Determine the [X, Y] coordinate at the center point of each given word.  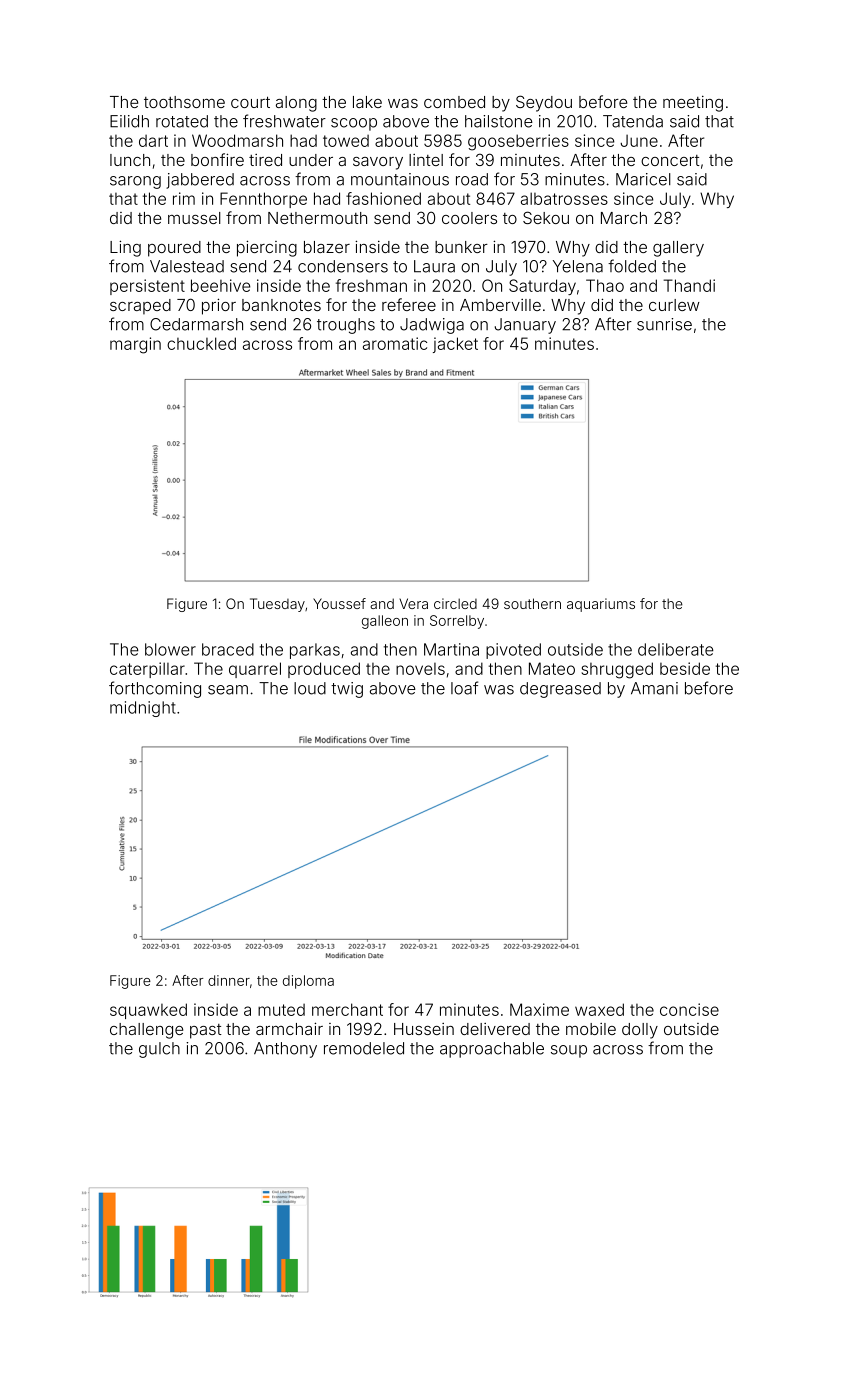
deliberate [676, 649]
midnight [143, 709]
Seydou [544, 103]
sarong [135, 182]
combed [454, 102]
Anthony [285, 1050]
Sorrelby [457, 622]
